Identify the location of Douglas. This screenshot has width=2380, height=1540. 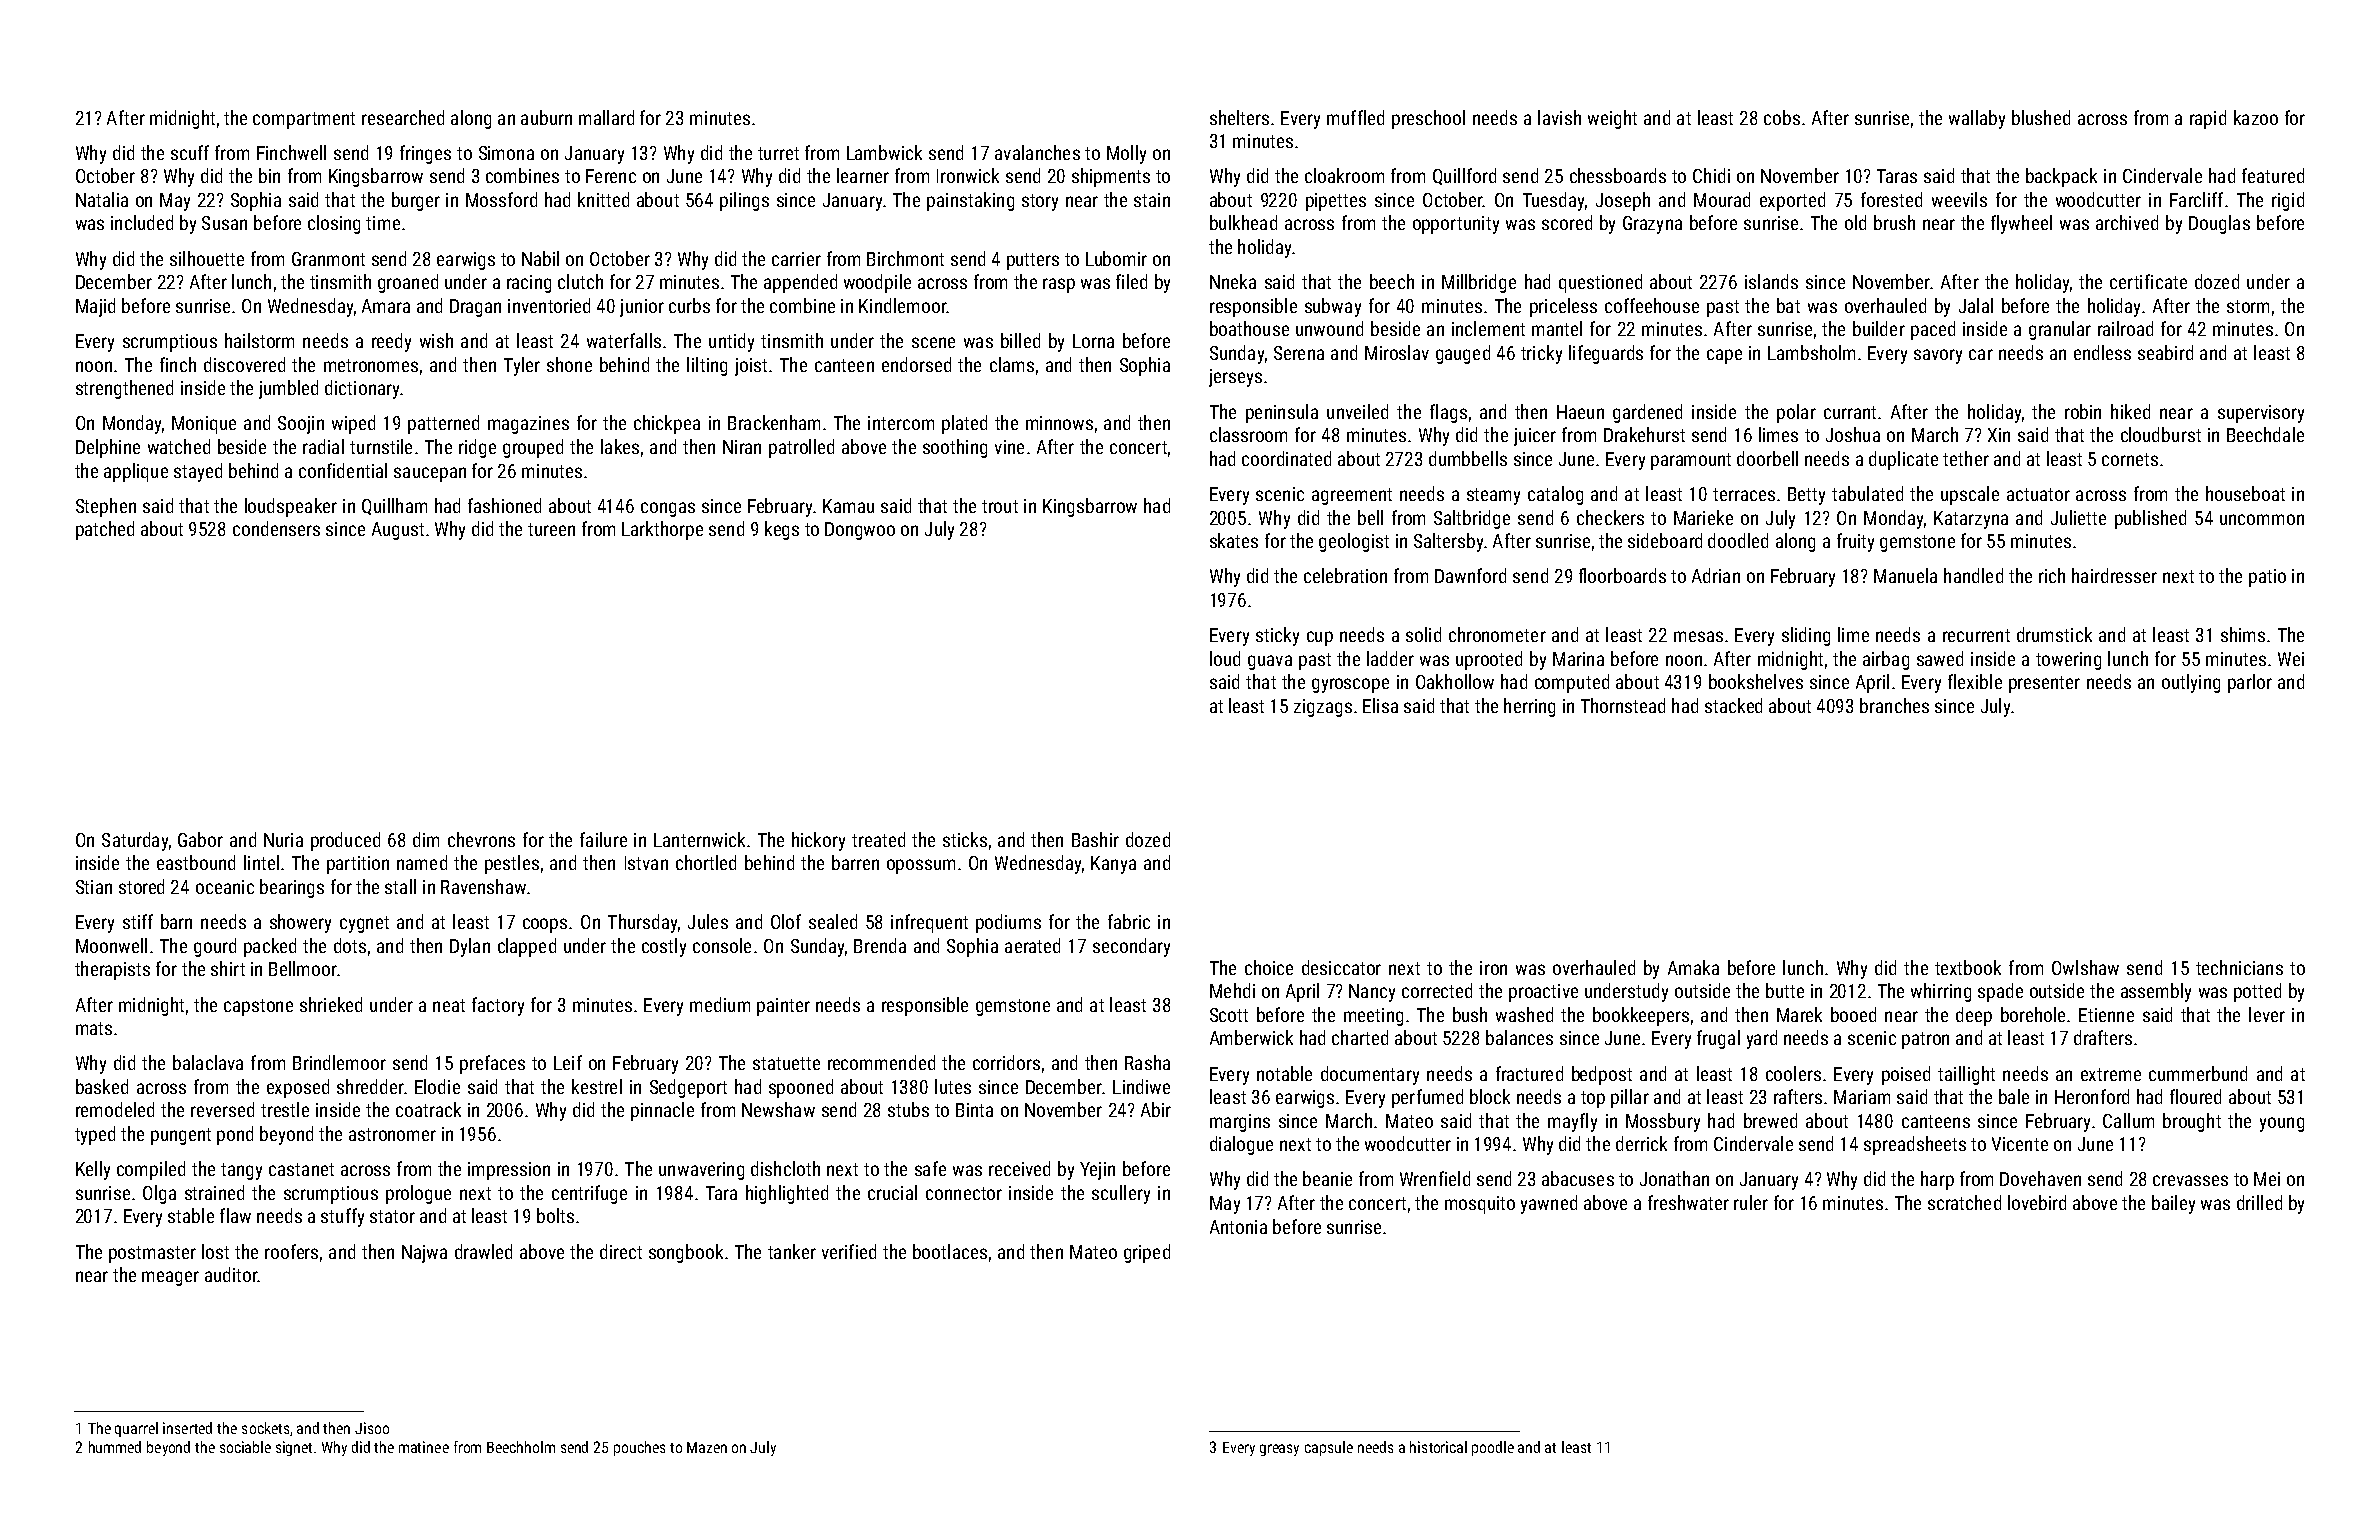
(2219, 224).
